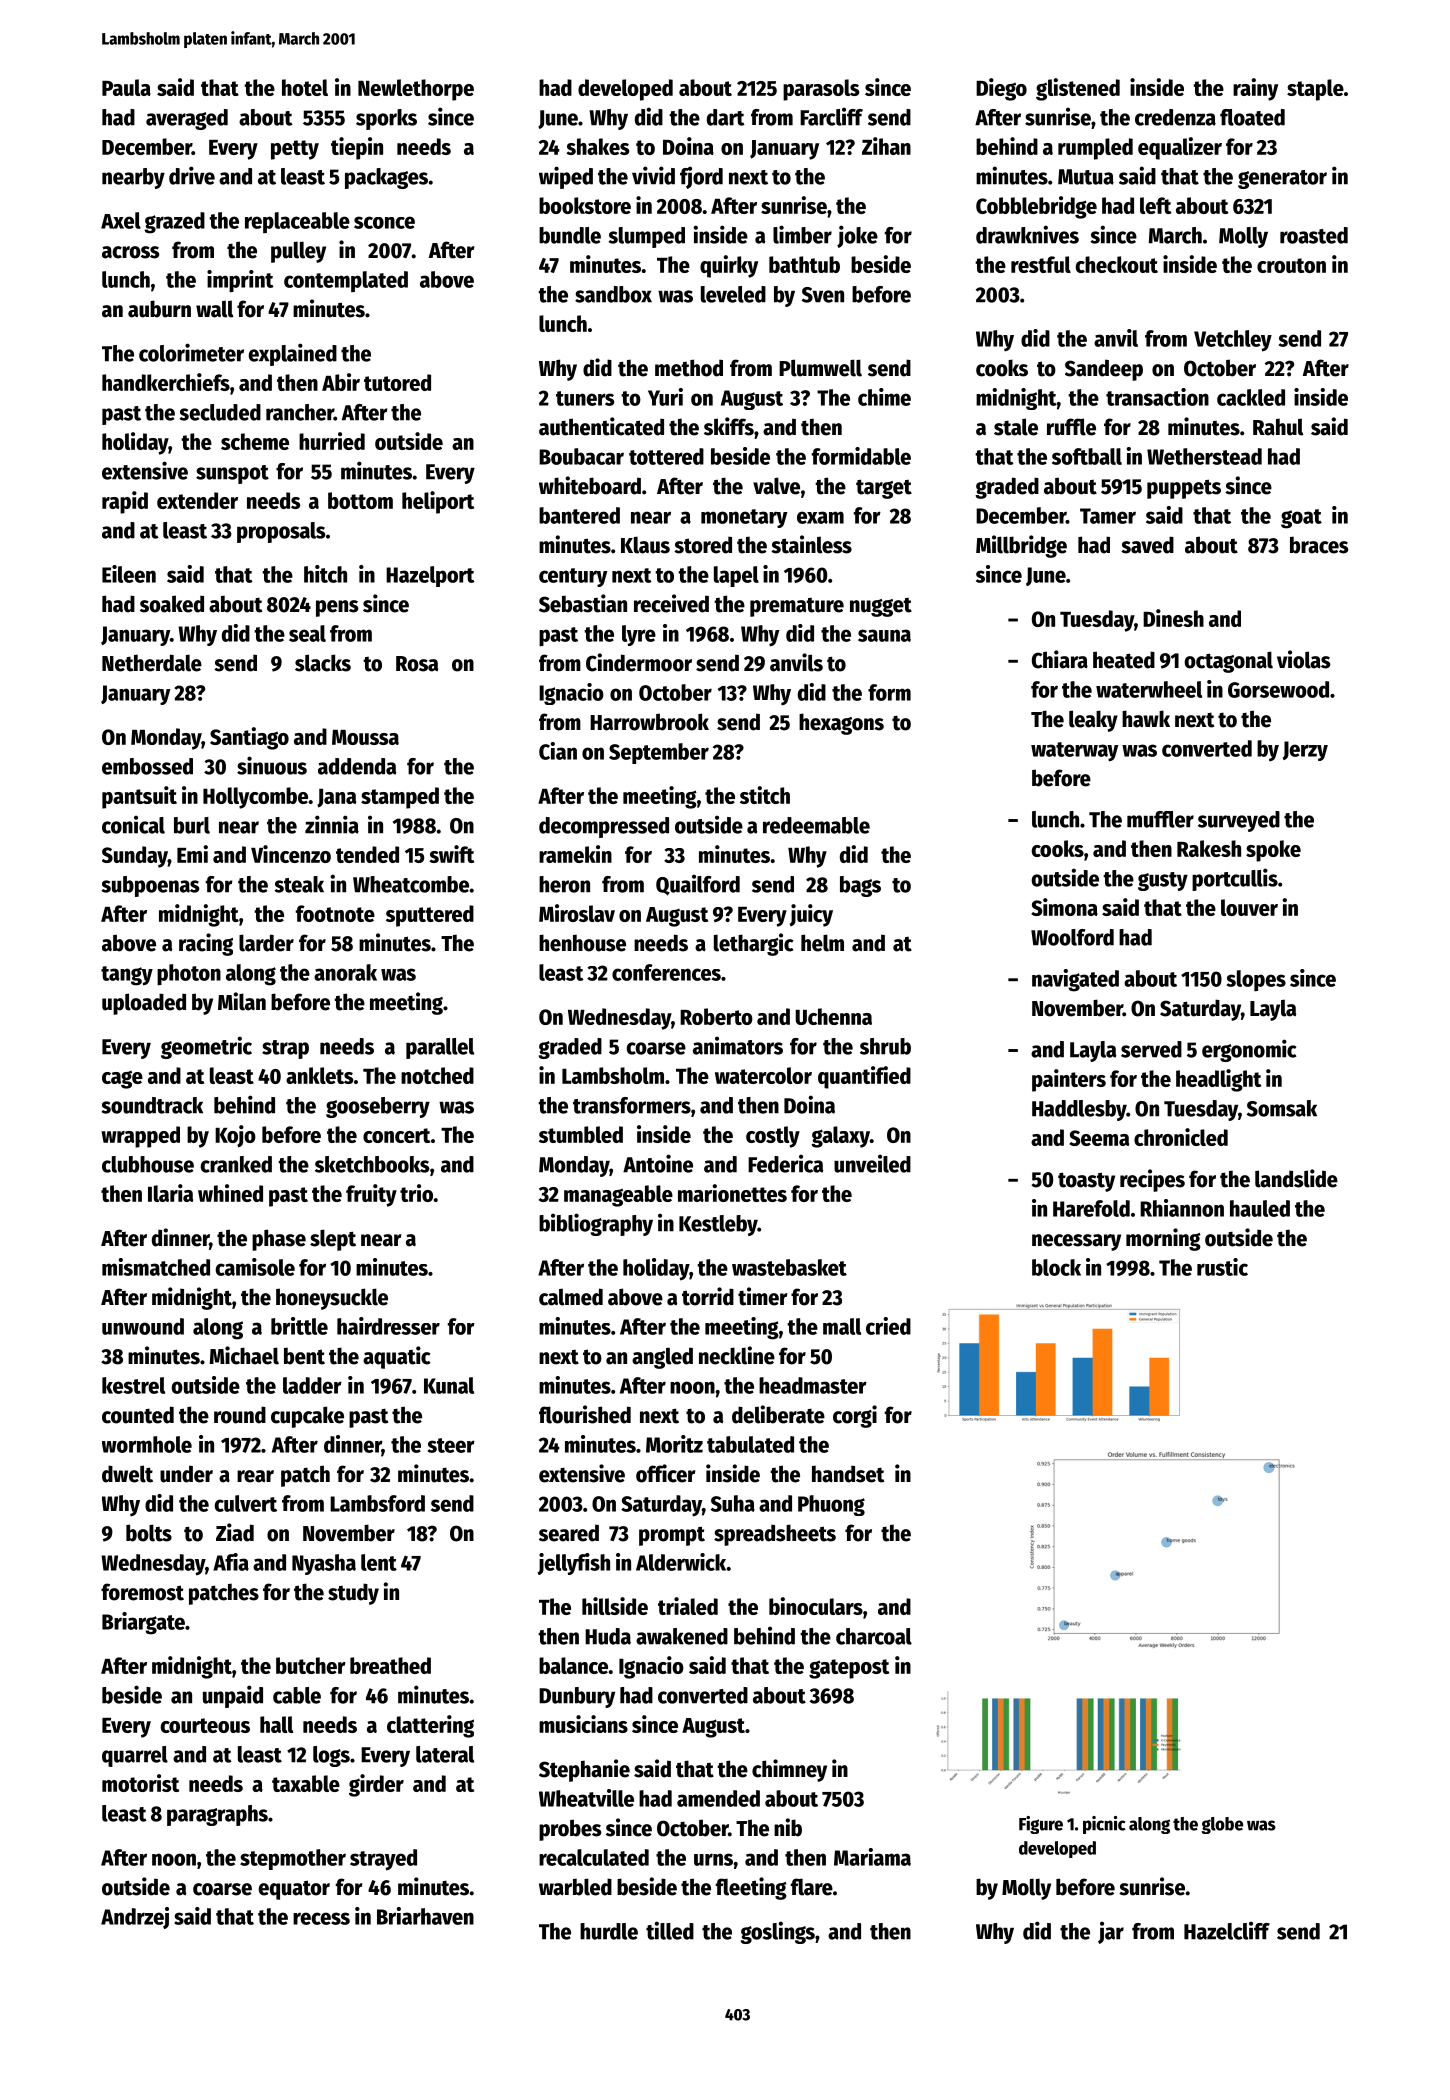 This page has height=2100, width=1450. I want to click on Briarhaven, so click(425, 1916).
